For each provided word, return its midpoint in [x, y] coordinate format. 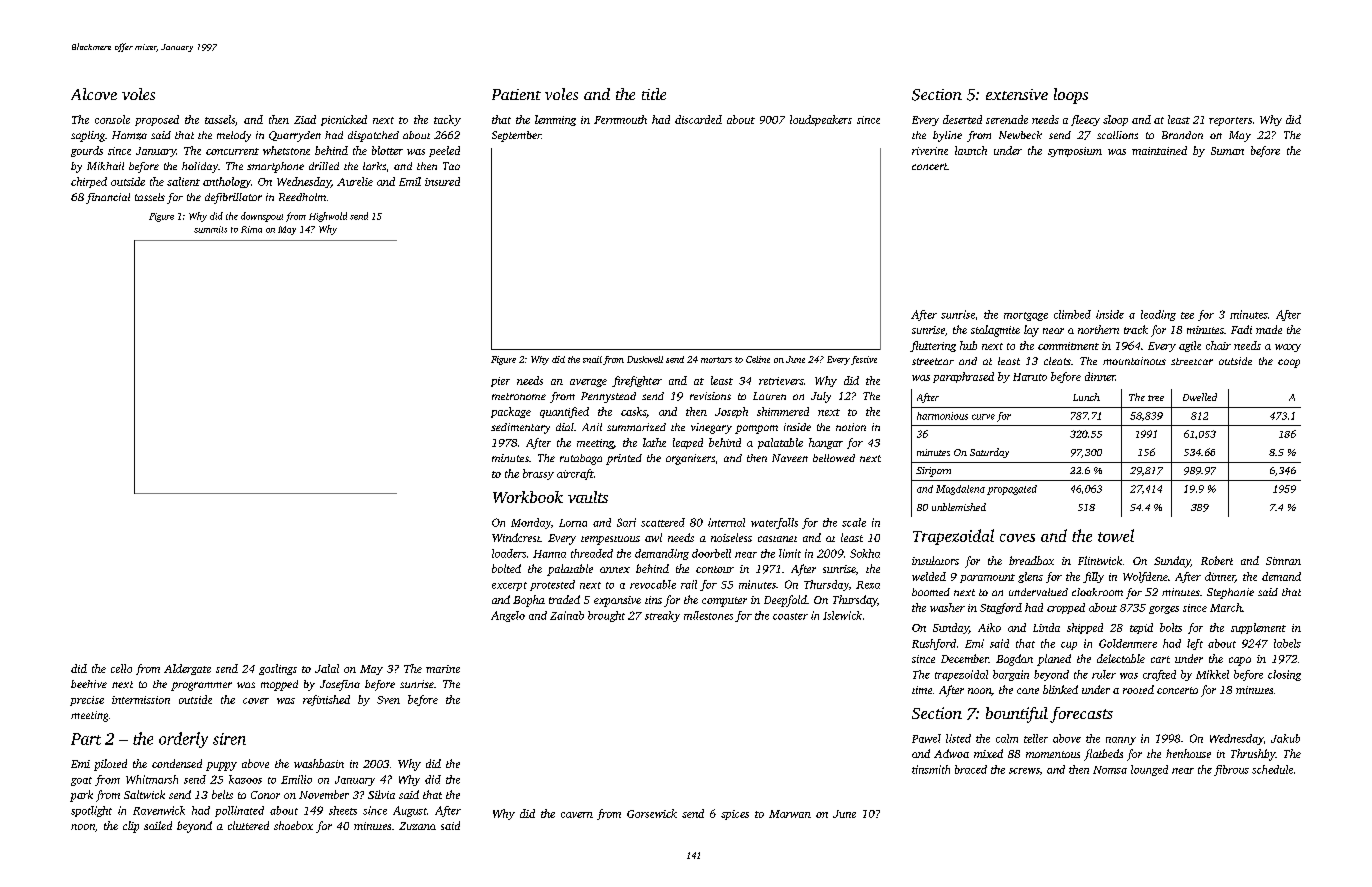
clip [131, 827]
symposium [1075, 152]
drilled [324, 166]
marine [443, 669]
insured [442, 181]
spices [735, 815]
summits [210, 229]
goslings [278, 669]
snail [592, 359]
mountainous [1134, 361]
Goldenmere [1128, 643]
